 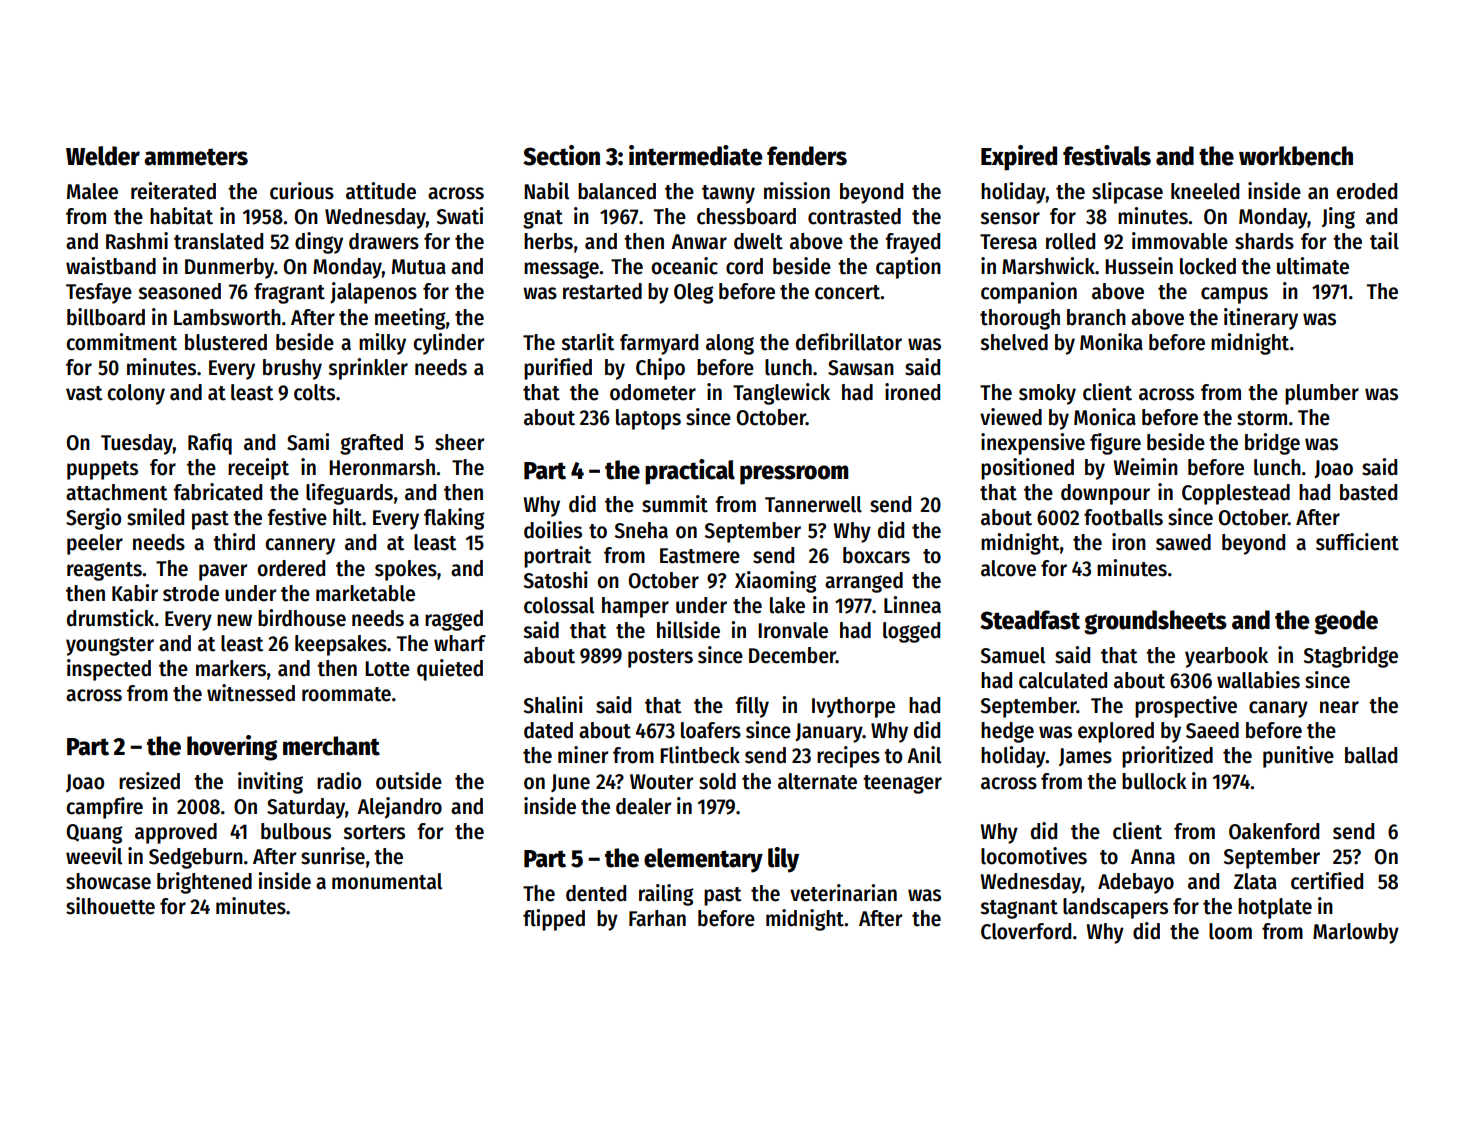 What do you see at coordinates (696, 155) in the document?
I see `intermediate` at bounding box center [696, 155].
